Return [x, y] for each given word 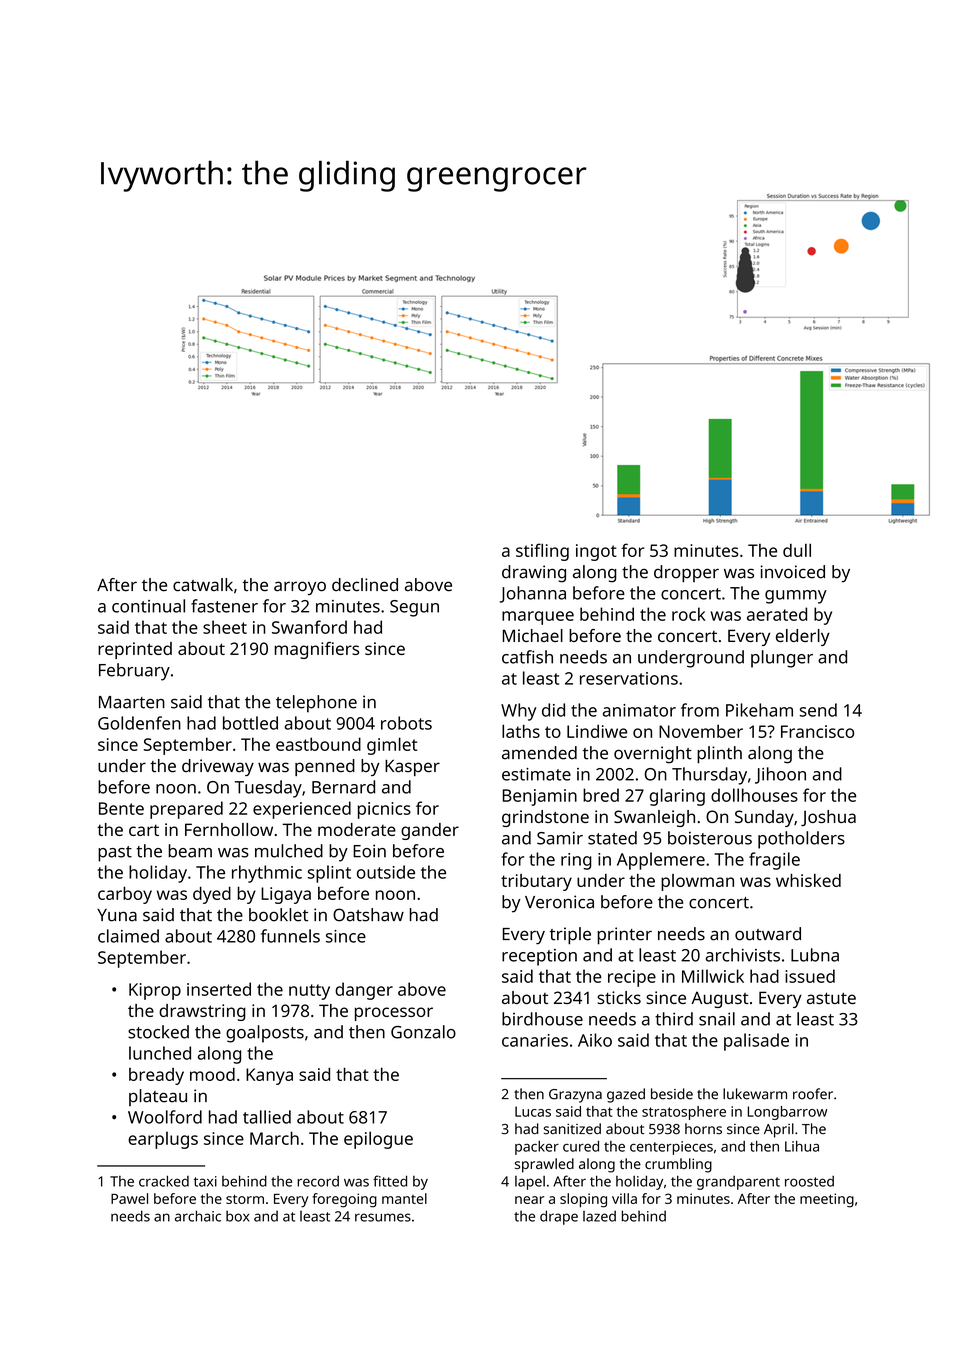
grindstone [545, 818]
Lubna [815, 955]
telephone [316, 704]
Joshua [828, 818]
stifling [542, 552]
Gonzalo [423, 1032]
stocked [158, 1032]
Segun [414, 608]
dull [797, 550]
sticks [619, 997]
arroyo [300, 588]
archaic [198, 1216]
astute [831, 998]
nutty [309, 992]
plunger [782, 659]
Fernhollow [229, 829]
